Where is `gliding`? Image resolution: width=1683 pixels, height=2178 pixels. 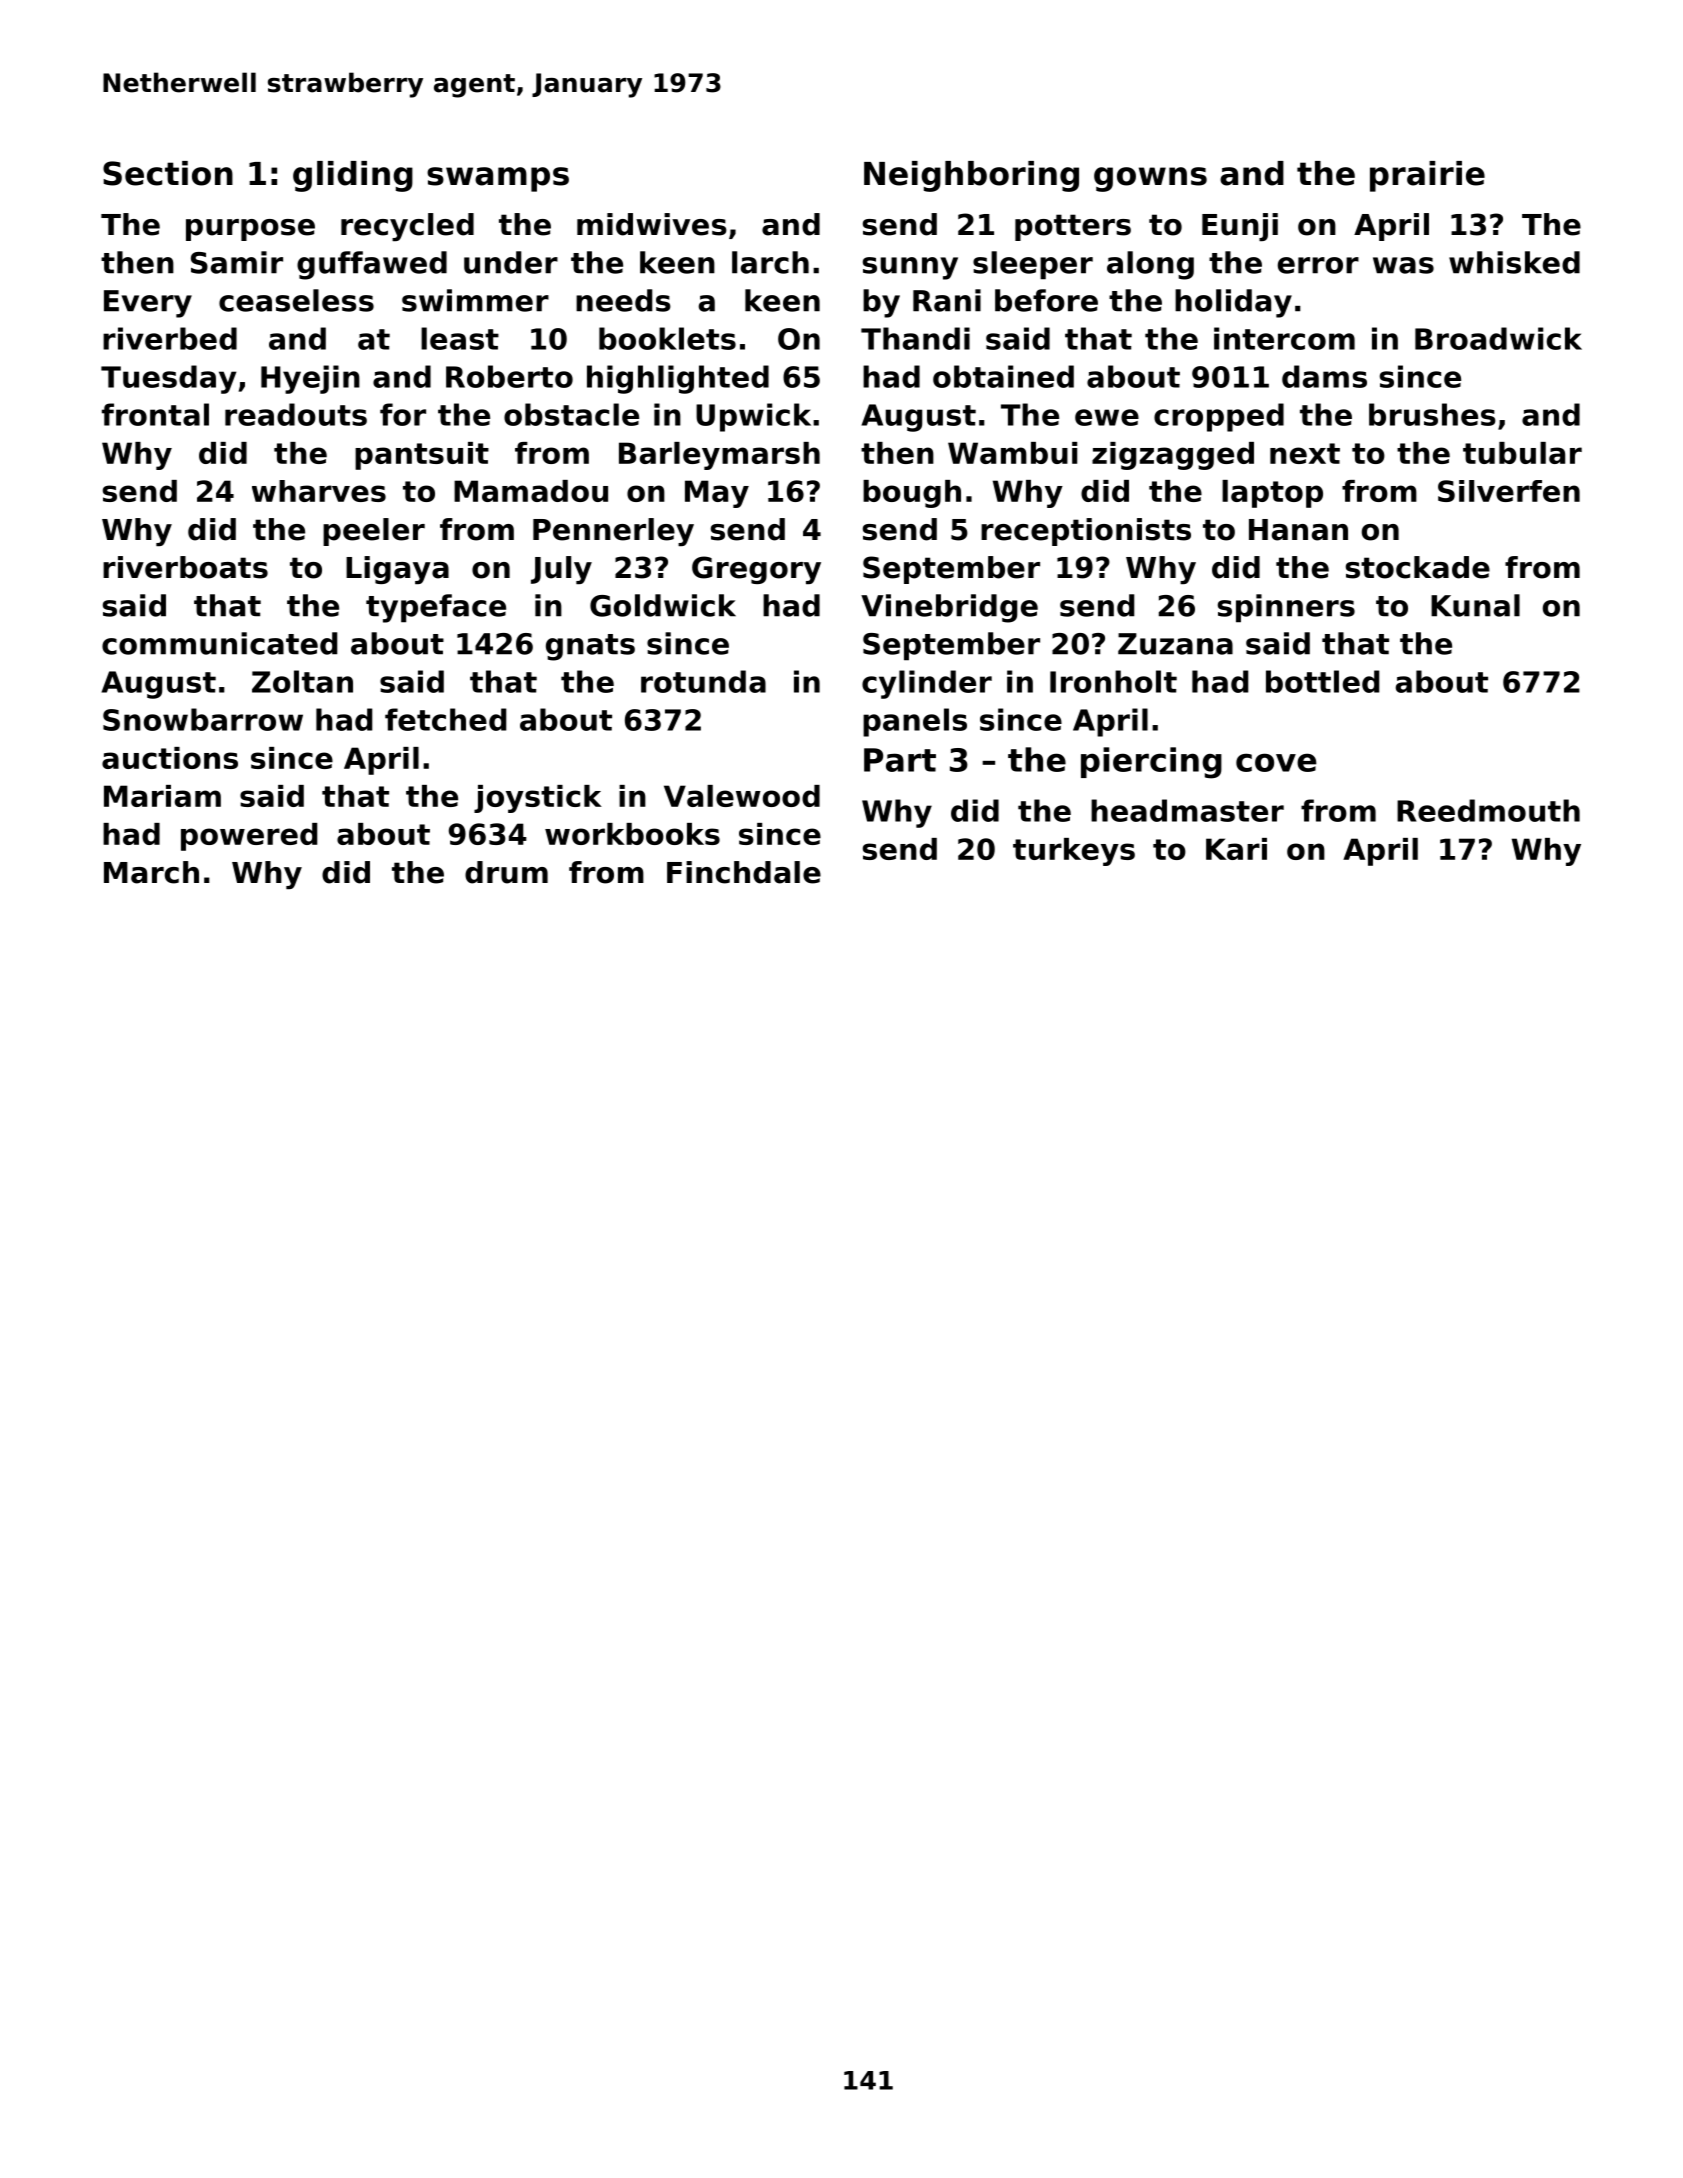
gliding is located at coordinates (353, 176).
